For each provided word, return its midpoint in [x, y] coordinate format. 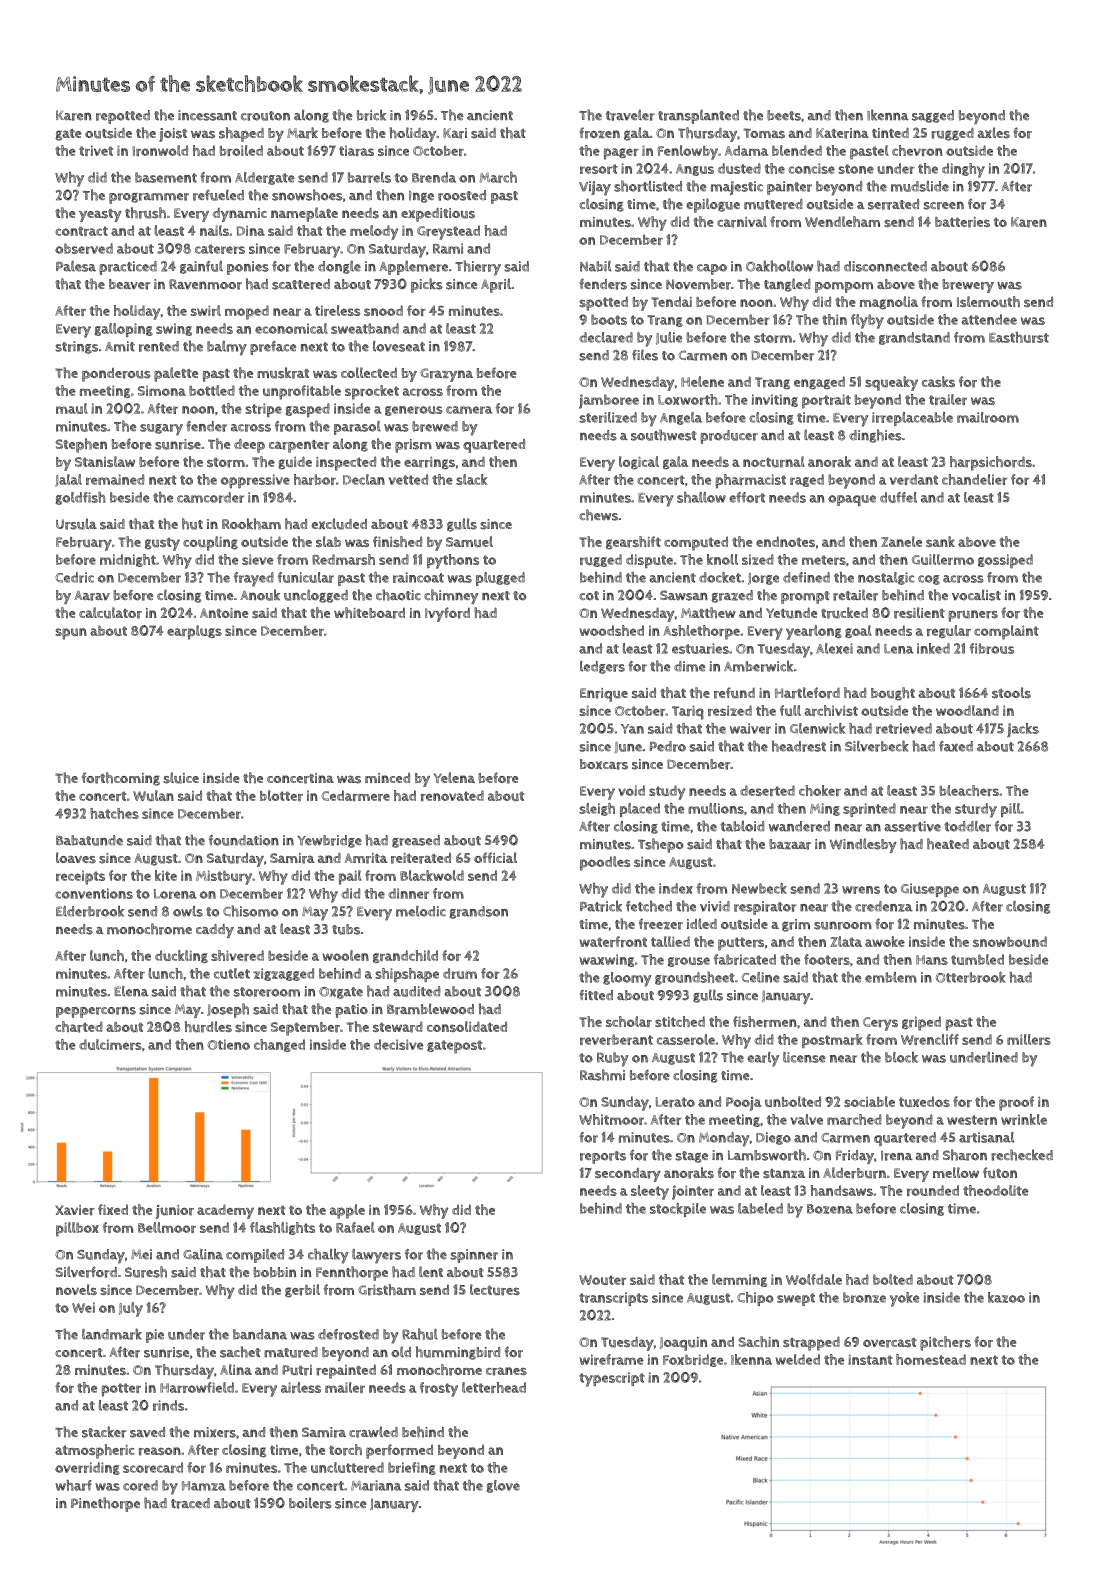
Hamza [204, 1486]
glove [503, 1486]
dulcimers [110, 1044]
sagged [933, 116]
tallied [670, 941]
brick [371, 115]
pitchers [945, 1343]
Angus [695, 170]
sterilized [608, 417]
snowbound [1010, 941]
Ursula [76, 524]
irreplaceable [912, 419]
